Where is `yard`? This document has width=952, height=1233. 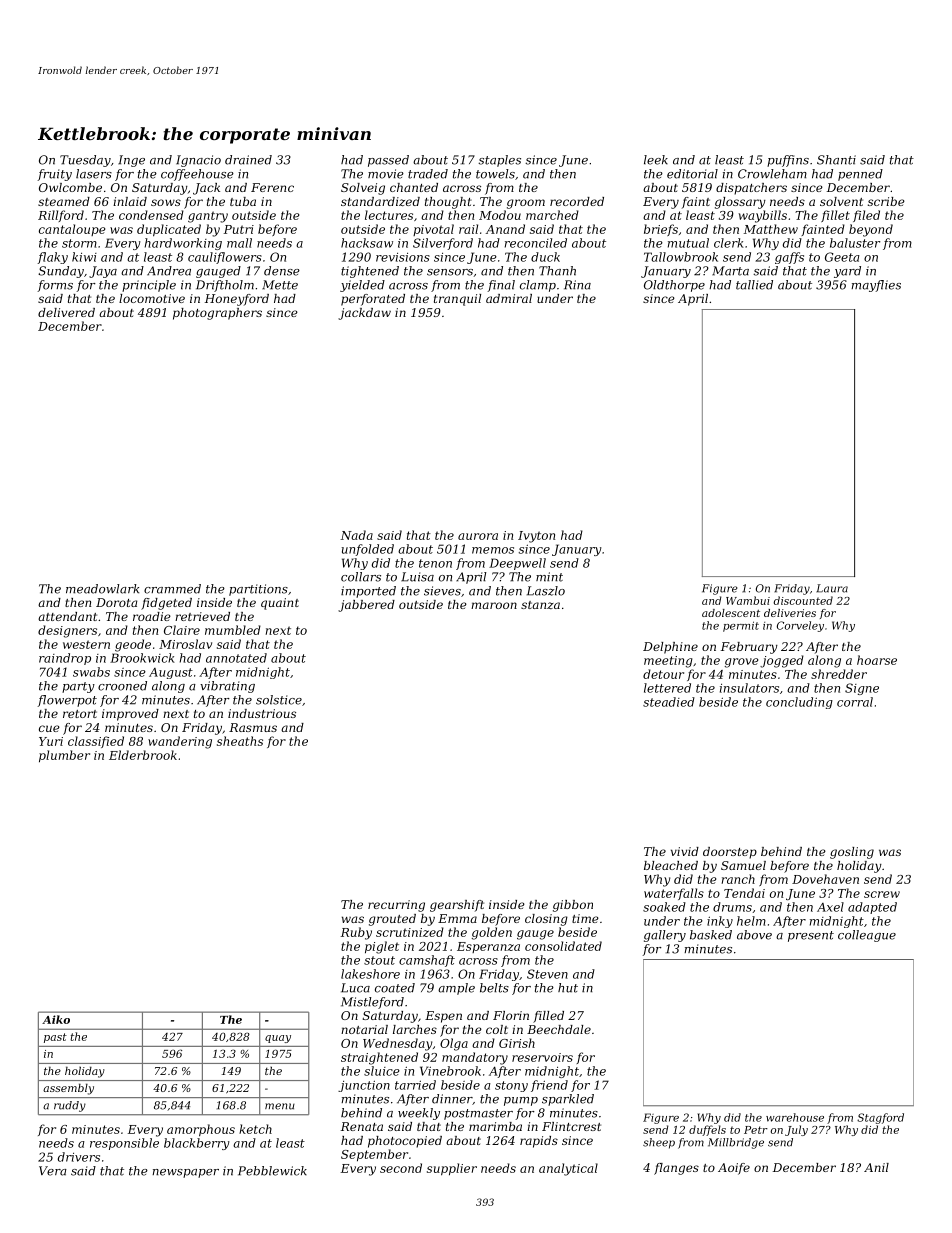 yard is located at coordinates (847, 272).
